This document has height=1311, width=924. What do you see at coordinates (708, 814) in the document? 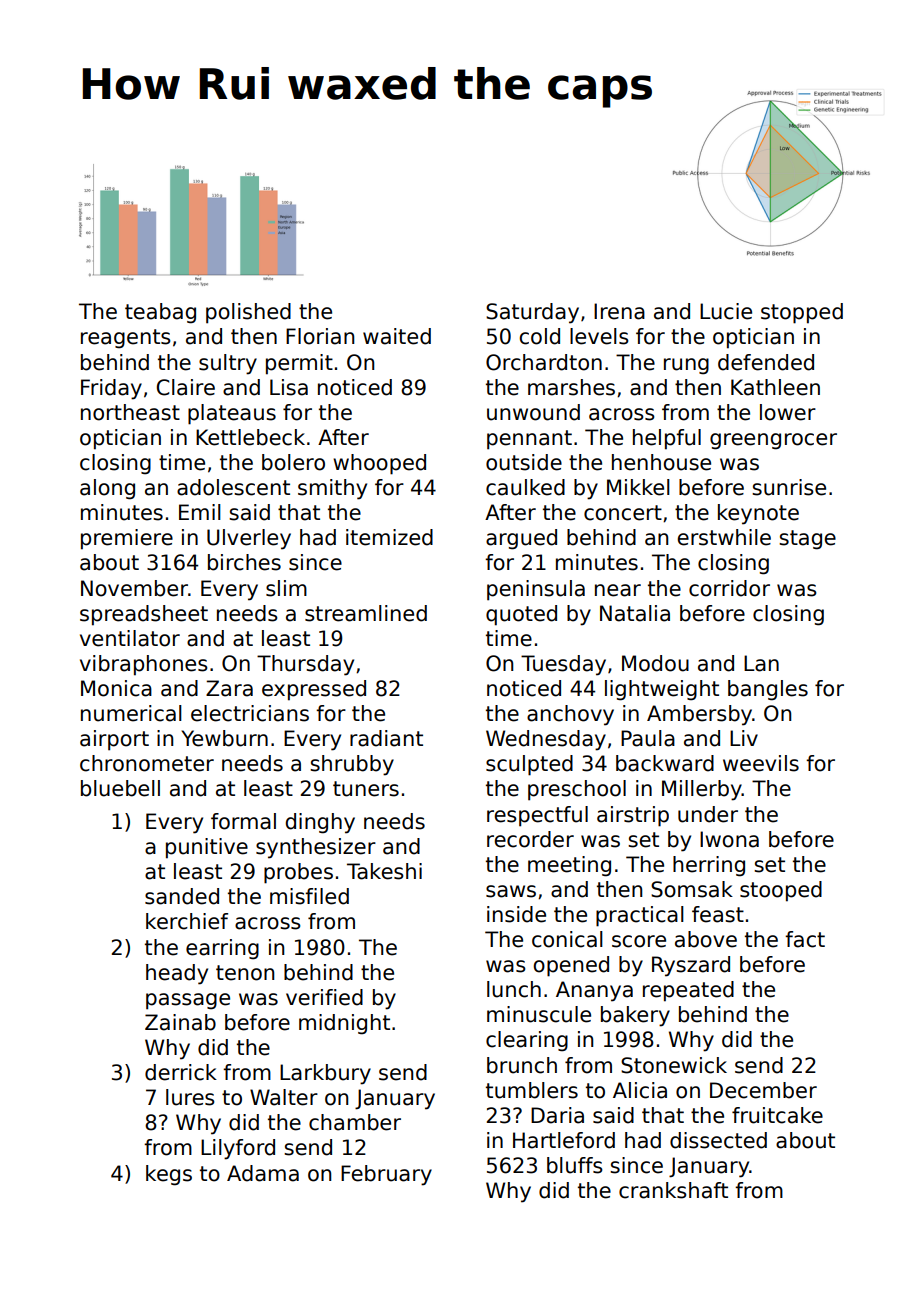
I see `under` at bounding box center [708, 814].
